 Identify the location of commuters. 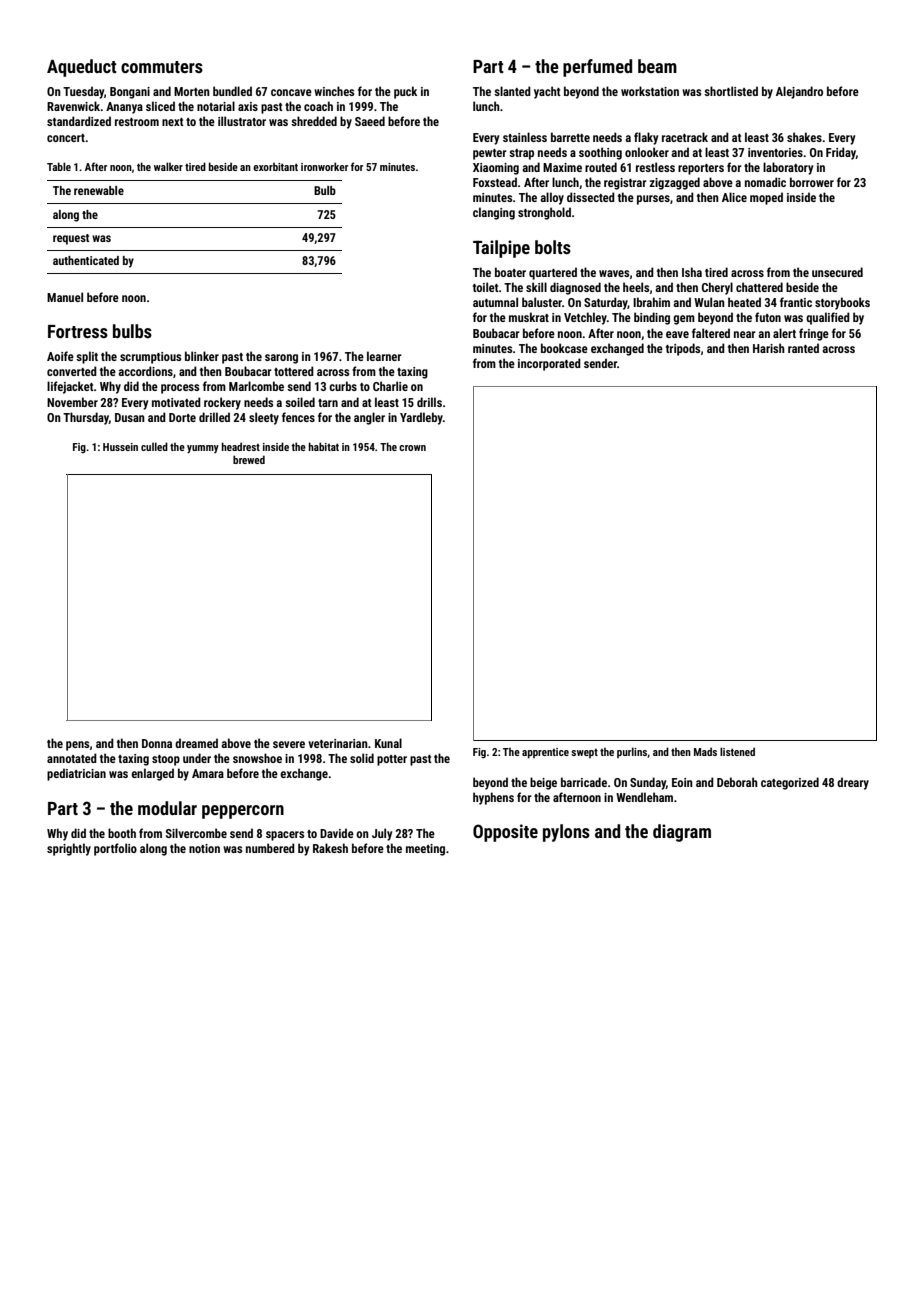
(162, 67).
